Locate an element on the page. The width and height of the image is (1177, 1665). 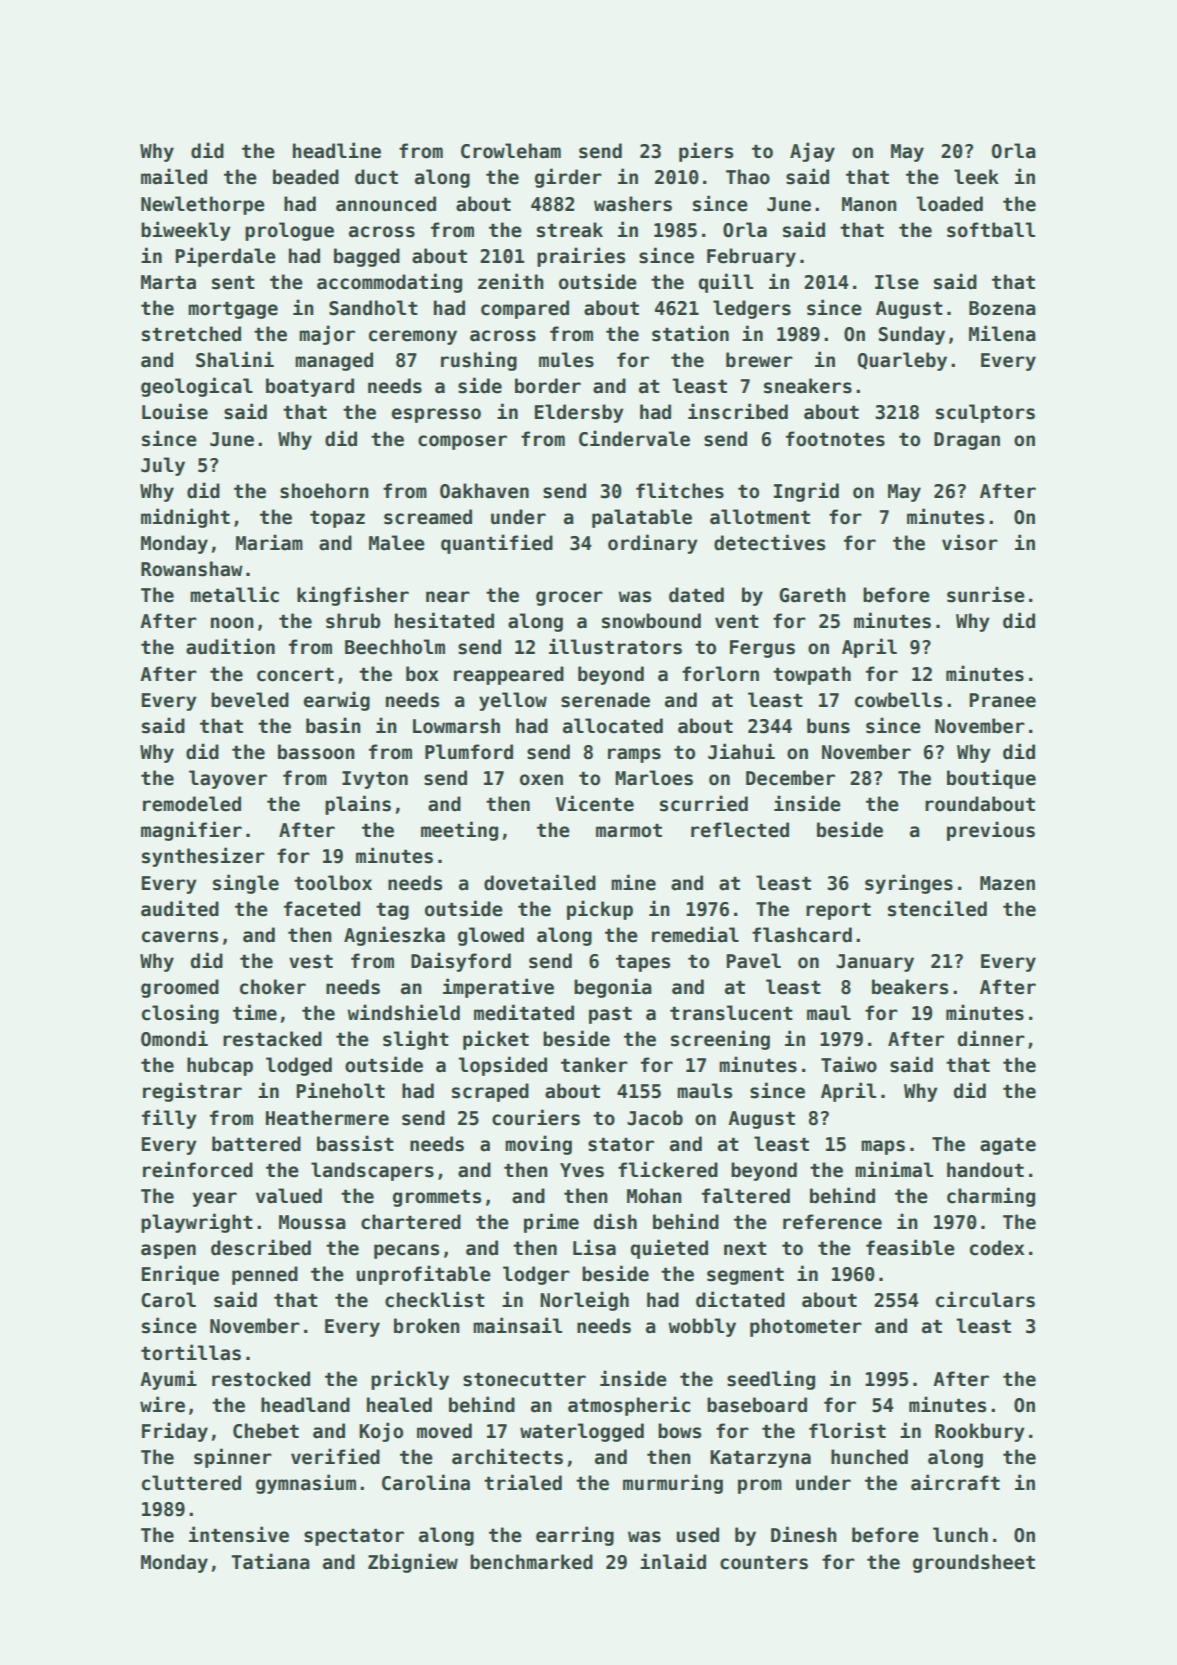
sunrise is located at coordinates (986, 594).
